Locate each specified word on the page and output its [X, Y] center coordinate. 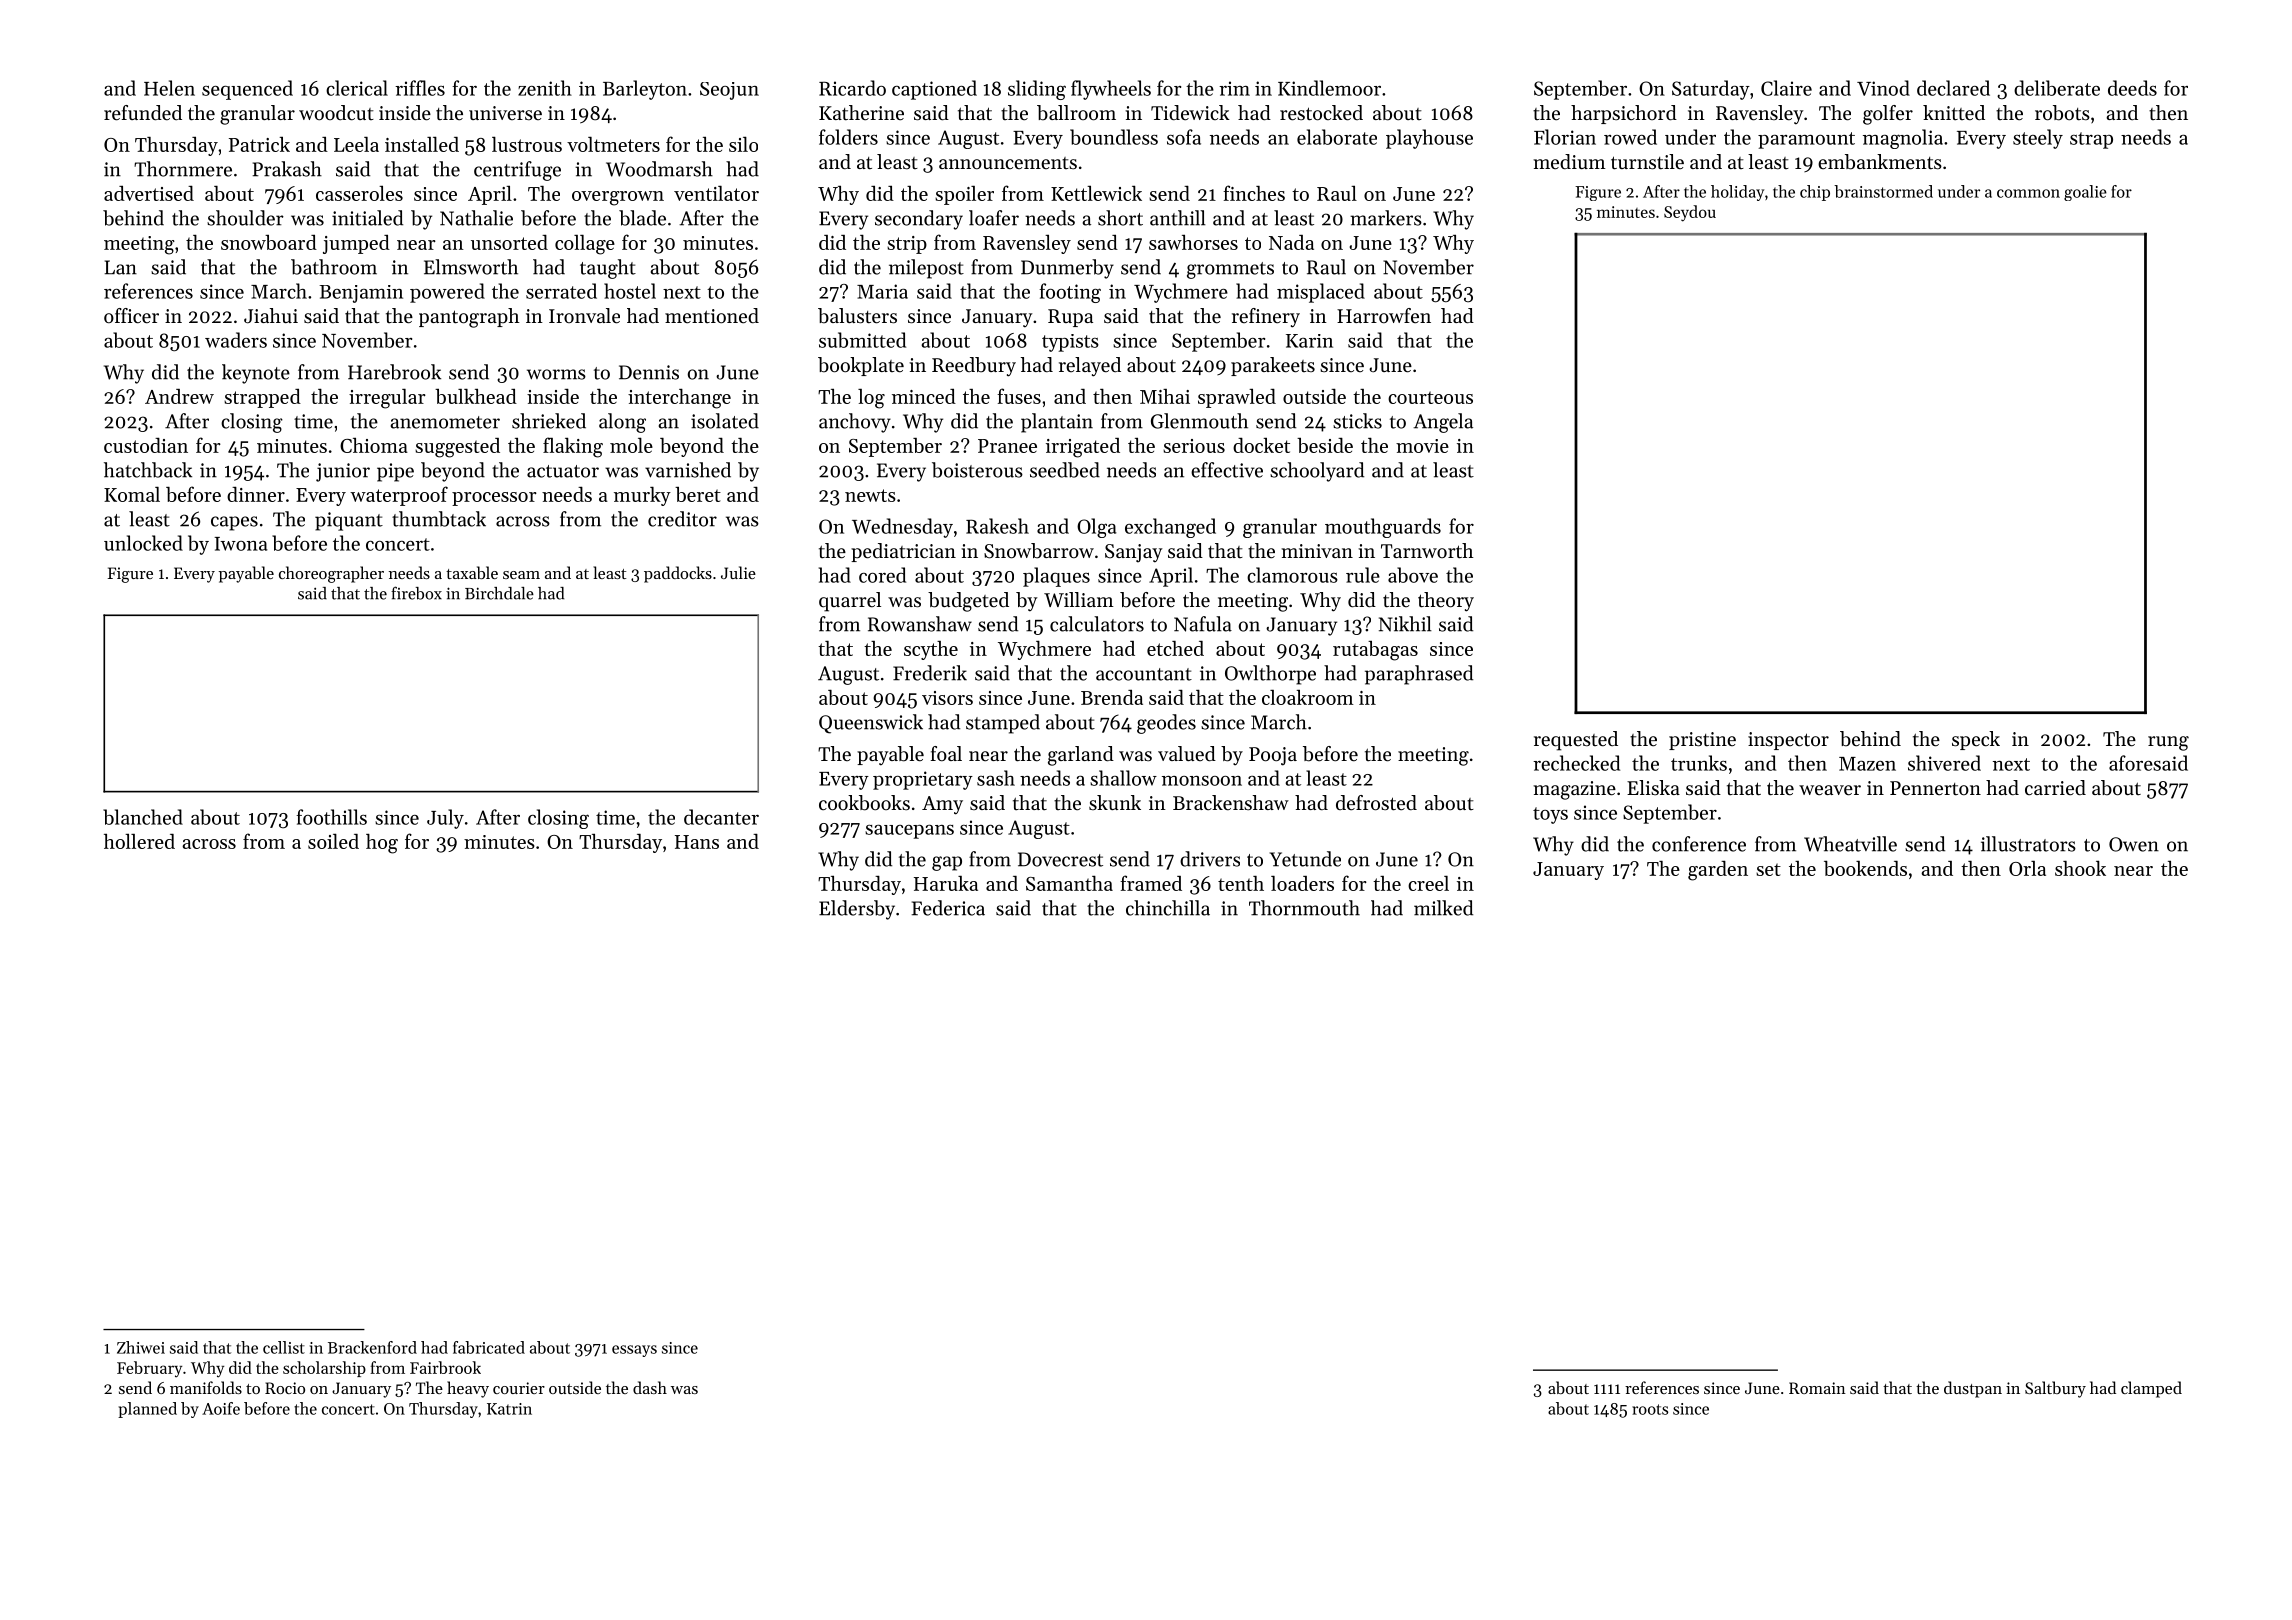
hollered [139, 841]
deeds [2132, 88]
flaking [573, 447]
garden [1718, 871]
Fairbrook [445, 1367]
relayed [1090, 367]
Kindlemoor [1329, 88]
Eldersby [857, 910]
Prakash [287, 169]
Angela [1443, 423]
